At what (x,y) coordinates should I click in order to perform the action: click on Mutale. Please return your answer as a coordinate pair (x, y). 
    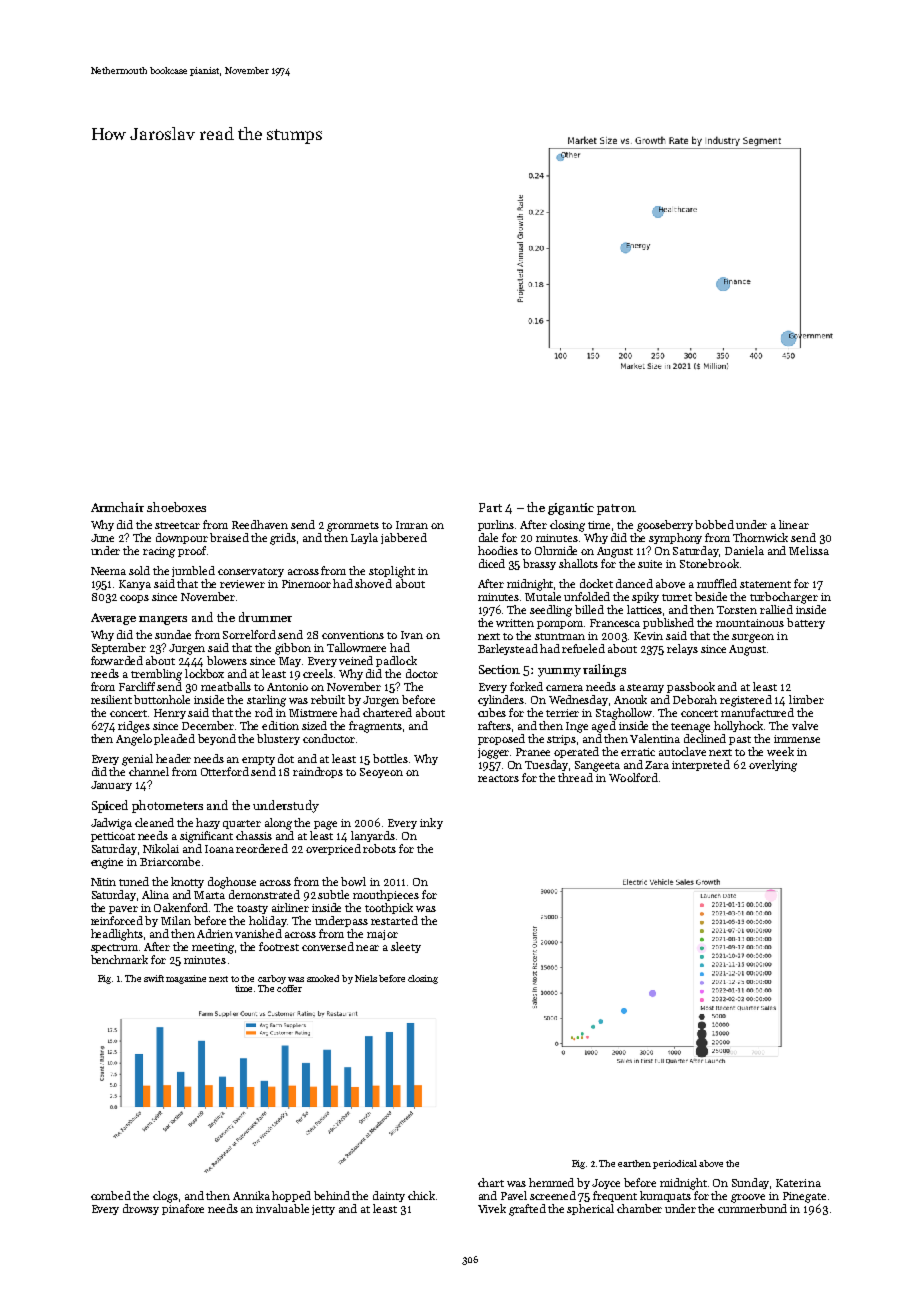
    Looking at the image, I should click on (543, 596).
